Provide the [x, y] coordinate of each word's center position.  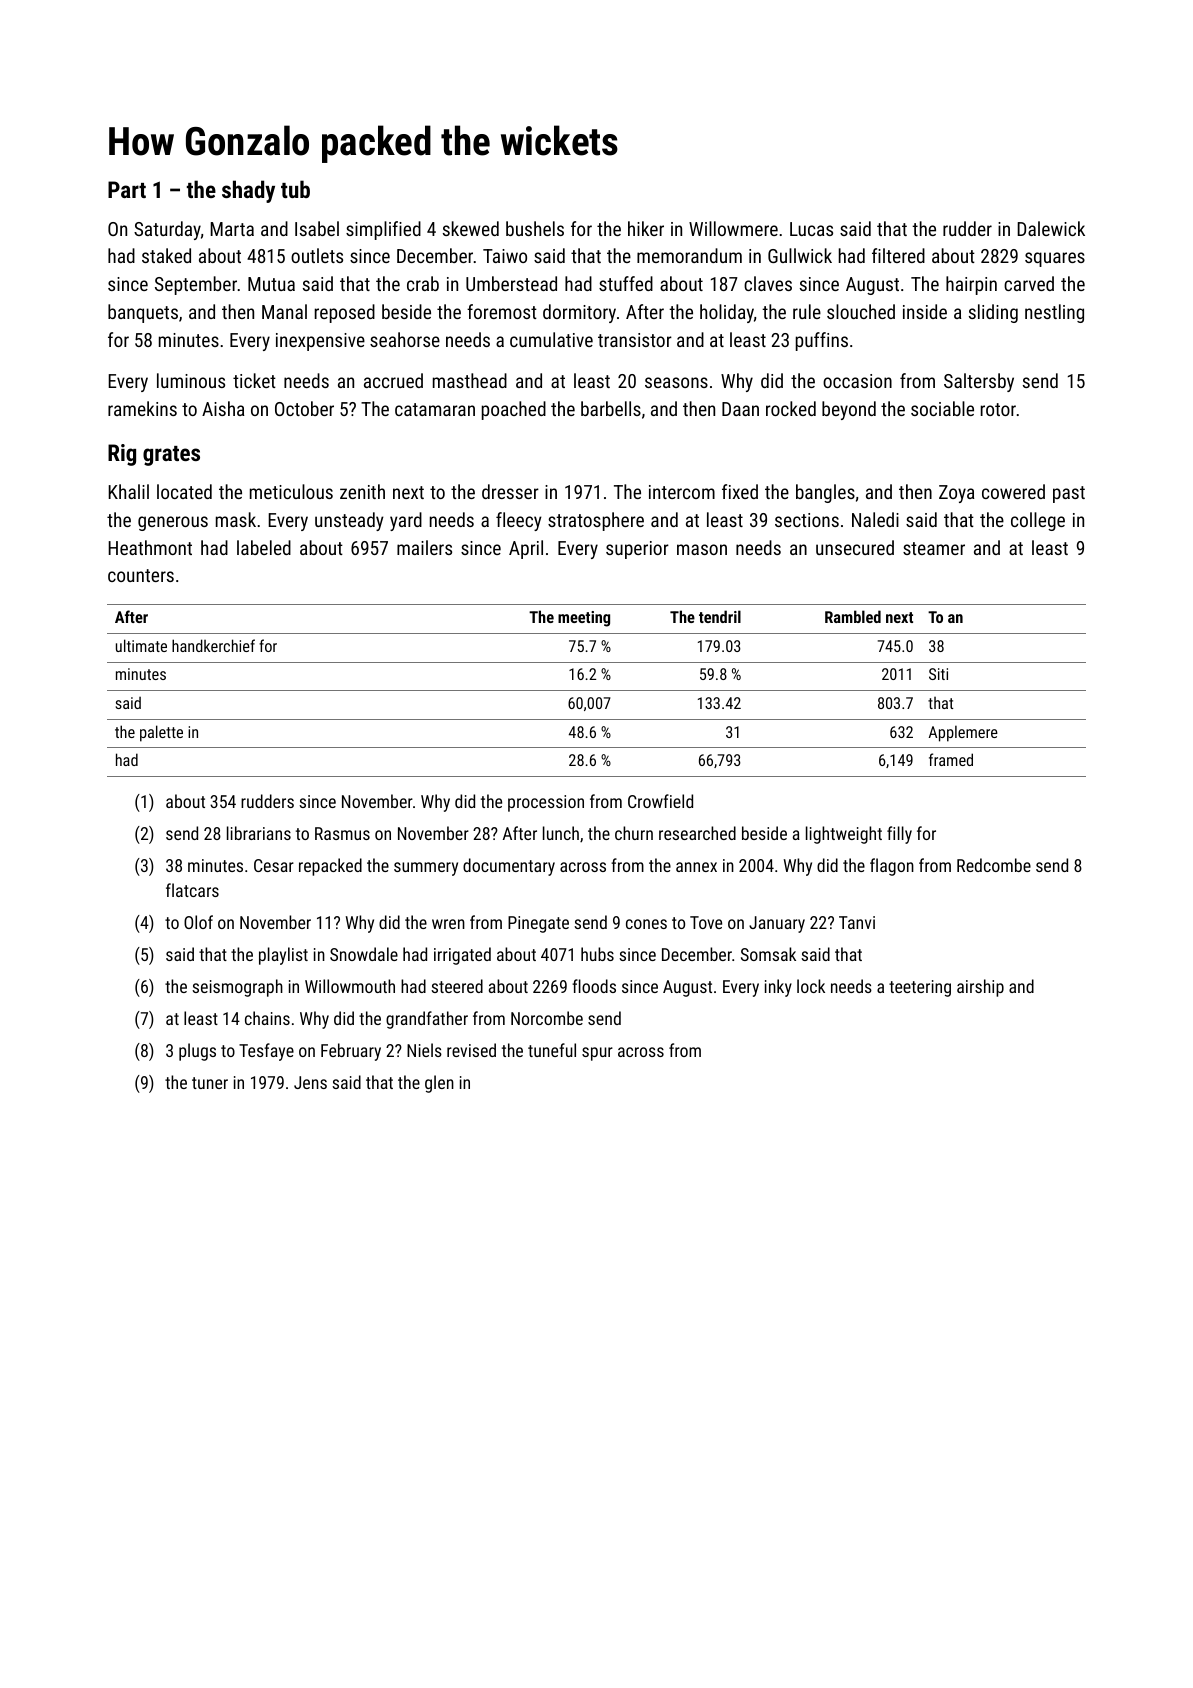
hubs [597, 954]
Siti [938, 674]
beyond [849, 410]
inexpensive [320, 342]
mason [702, 549]
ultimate [141, 645]
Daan [740, 409]
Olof [198, 922]
